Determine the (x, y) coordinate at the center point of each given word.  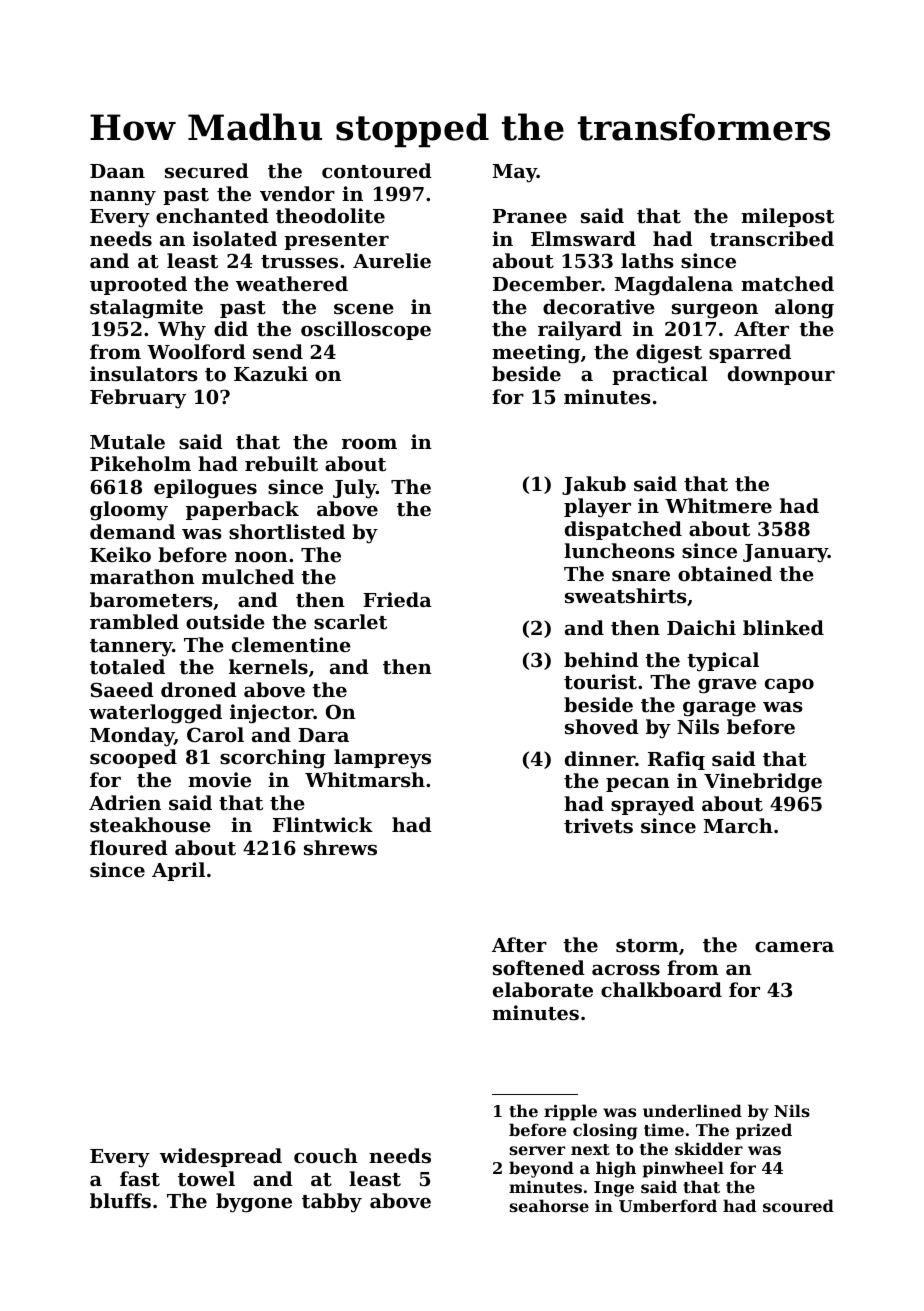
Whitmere (718, 505)
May (515, 173)
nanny (123, 198)
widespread (221, 1157)
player (597, 508)
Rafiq (676, 760)
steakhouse (150, 825)
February (138, 399)
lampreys (382, 758)
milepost (787, 217)
